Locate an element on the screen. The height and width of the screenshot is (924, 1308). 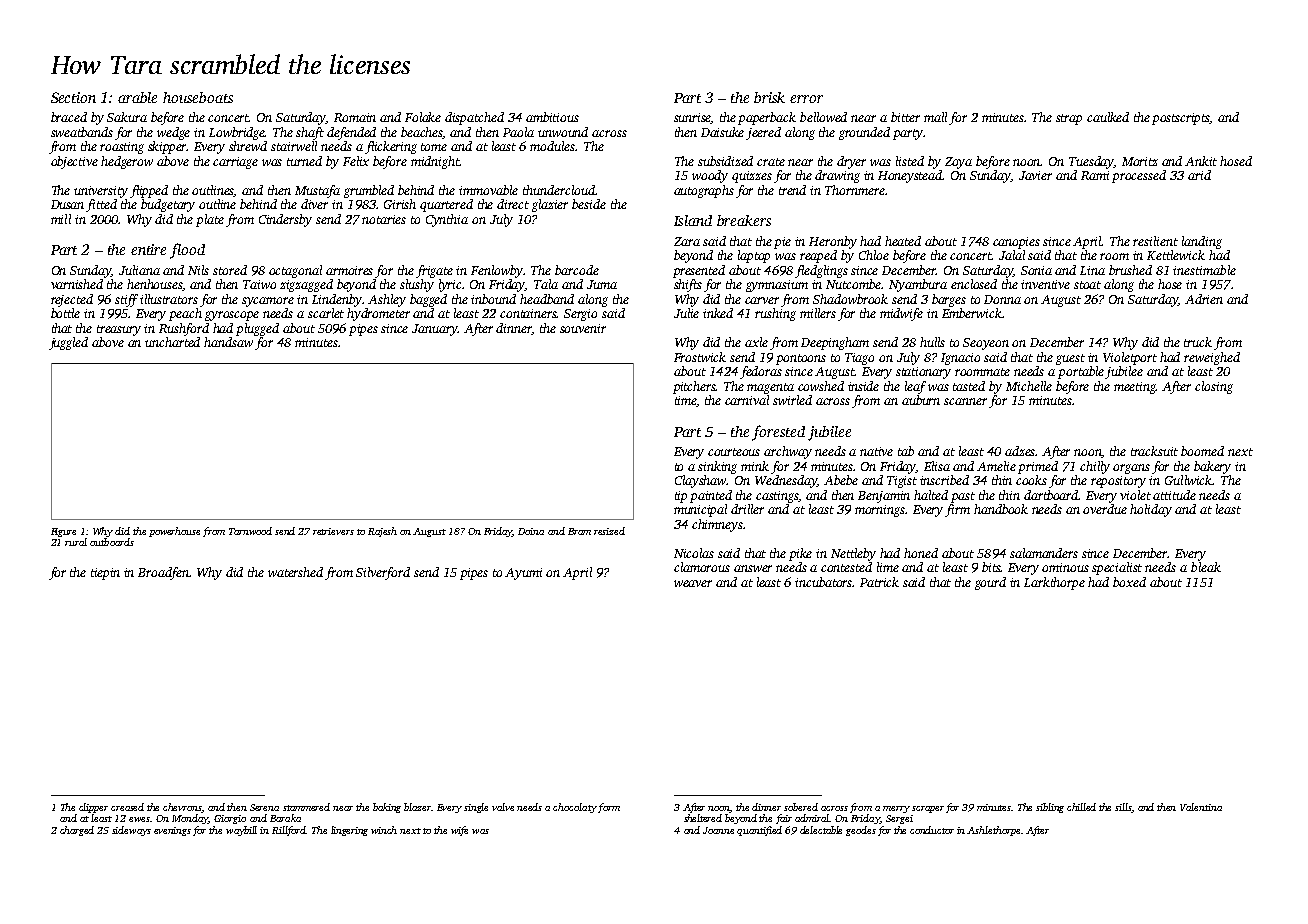
Figure is located at coordinates (63, 532).
